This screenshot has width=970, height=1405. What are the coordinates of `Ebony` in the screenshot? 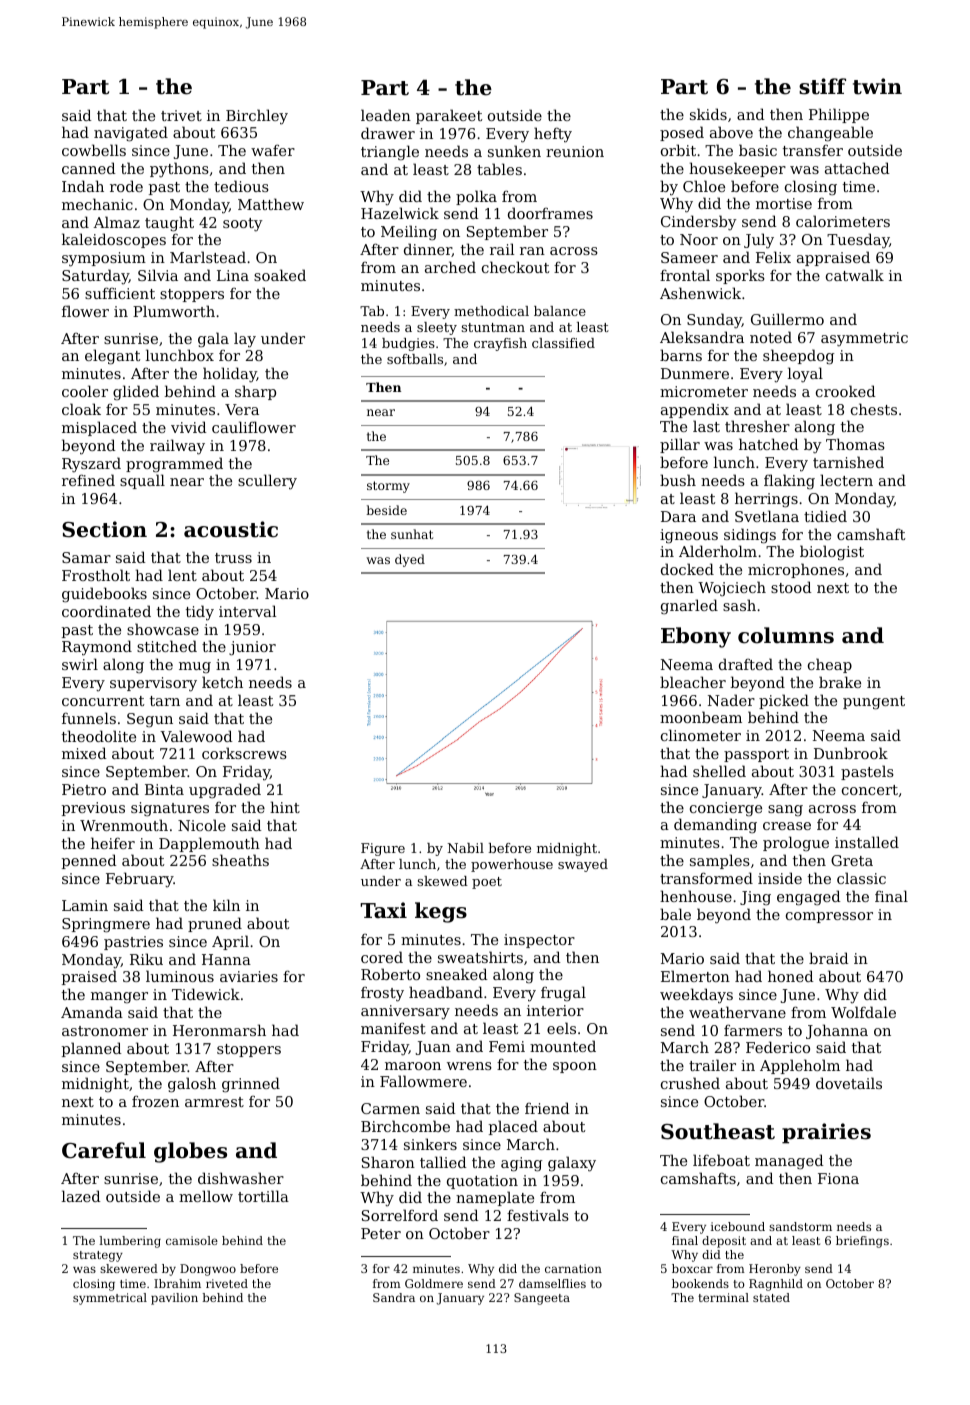 It's located at (696, 637).
